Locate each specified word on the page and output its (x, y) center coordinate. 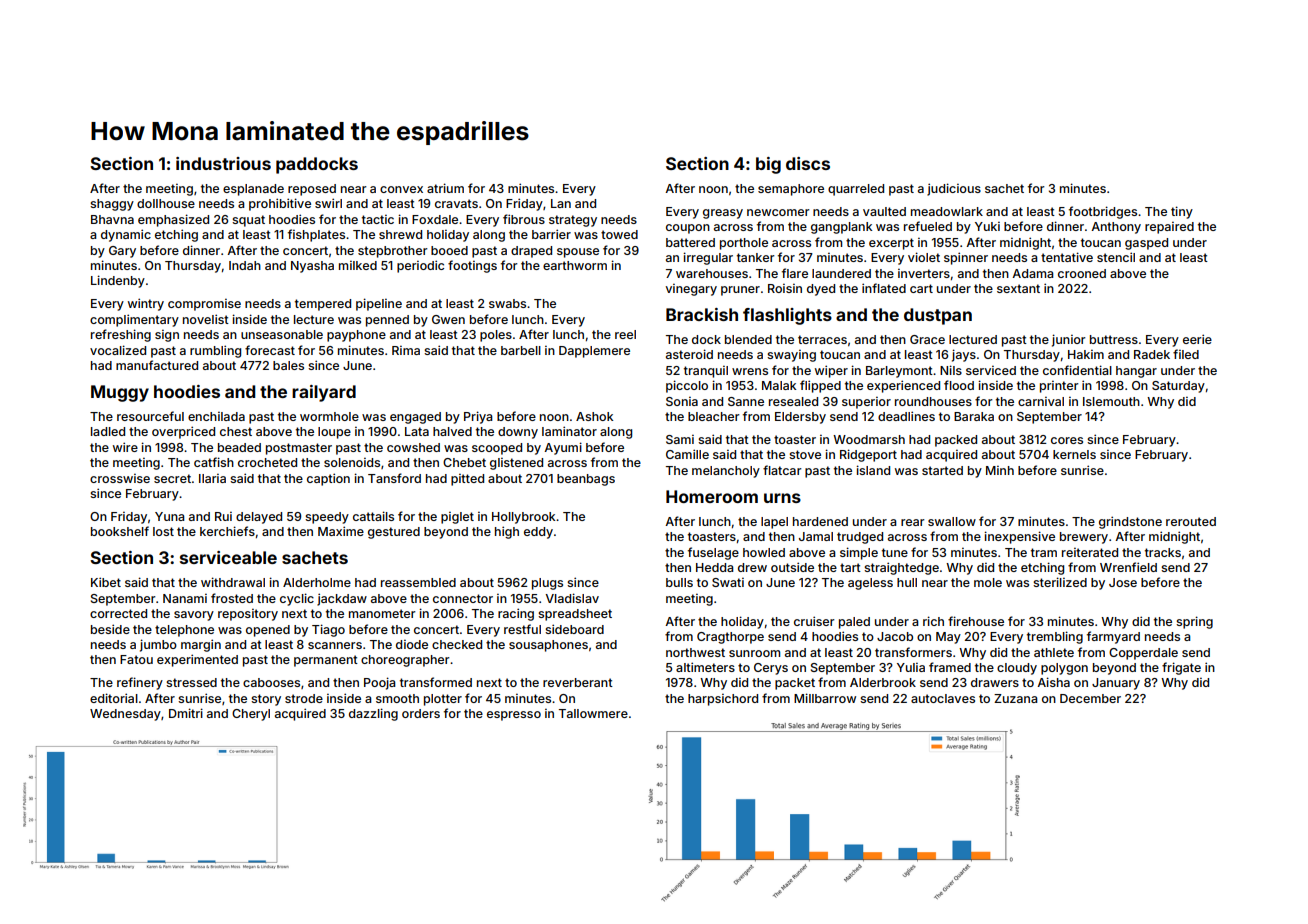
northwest (695, 652)
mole (988, 582)
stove (805, 454)
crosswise (120, 478)
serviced (991, 370)
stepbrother (392, 252)
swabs (507, 303)
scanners (335, 645)
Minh (1000, 470)
